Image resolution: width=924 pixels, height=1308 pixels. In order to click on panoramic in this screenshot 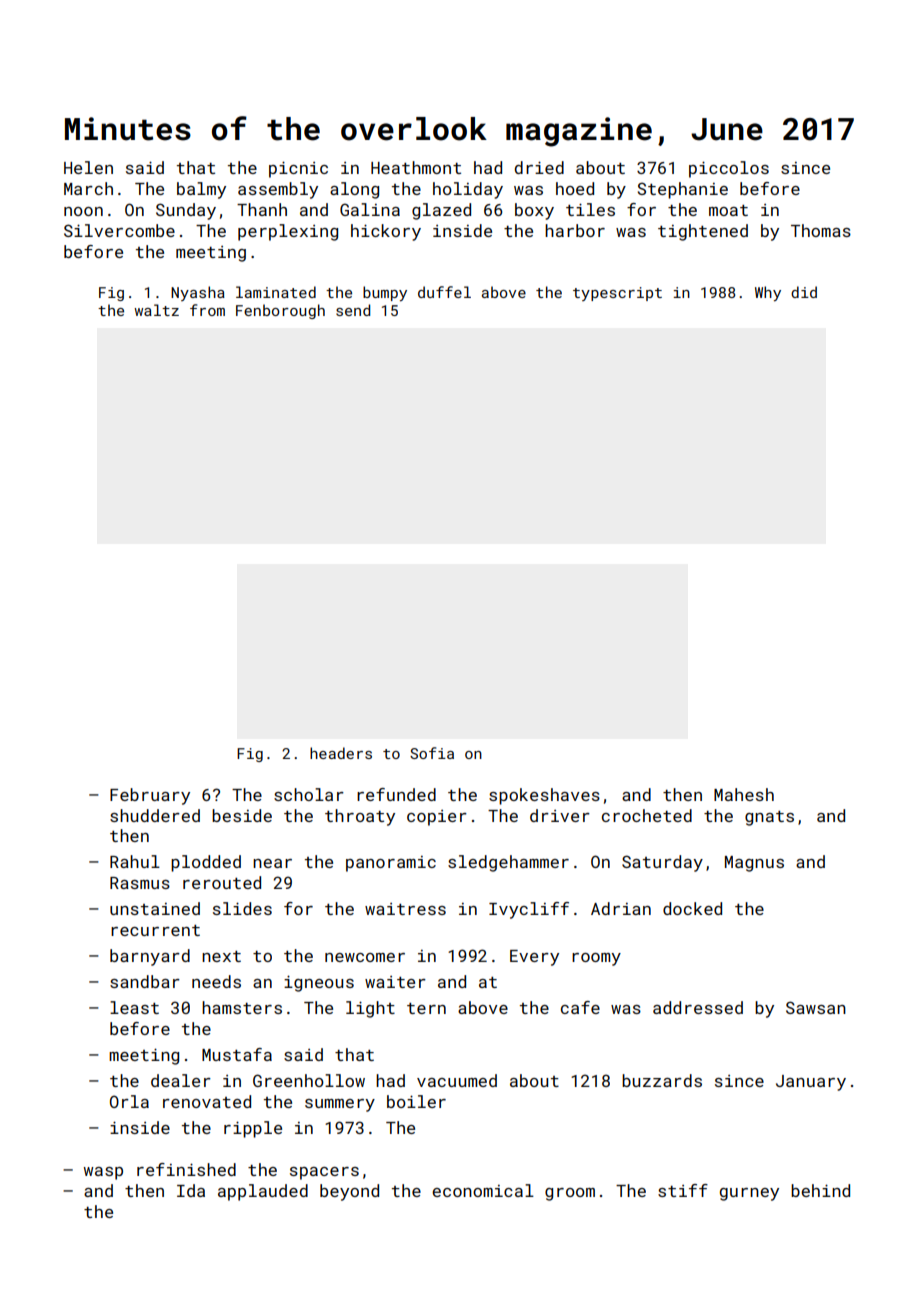, I will do `click(391, 864)`.
